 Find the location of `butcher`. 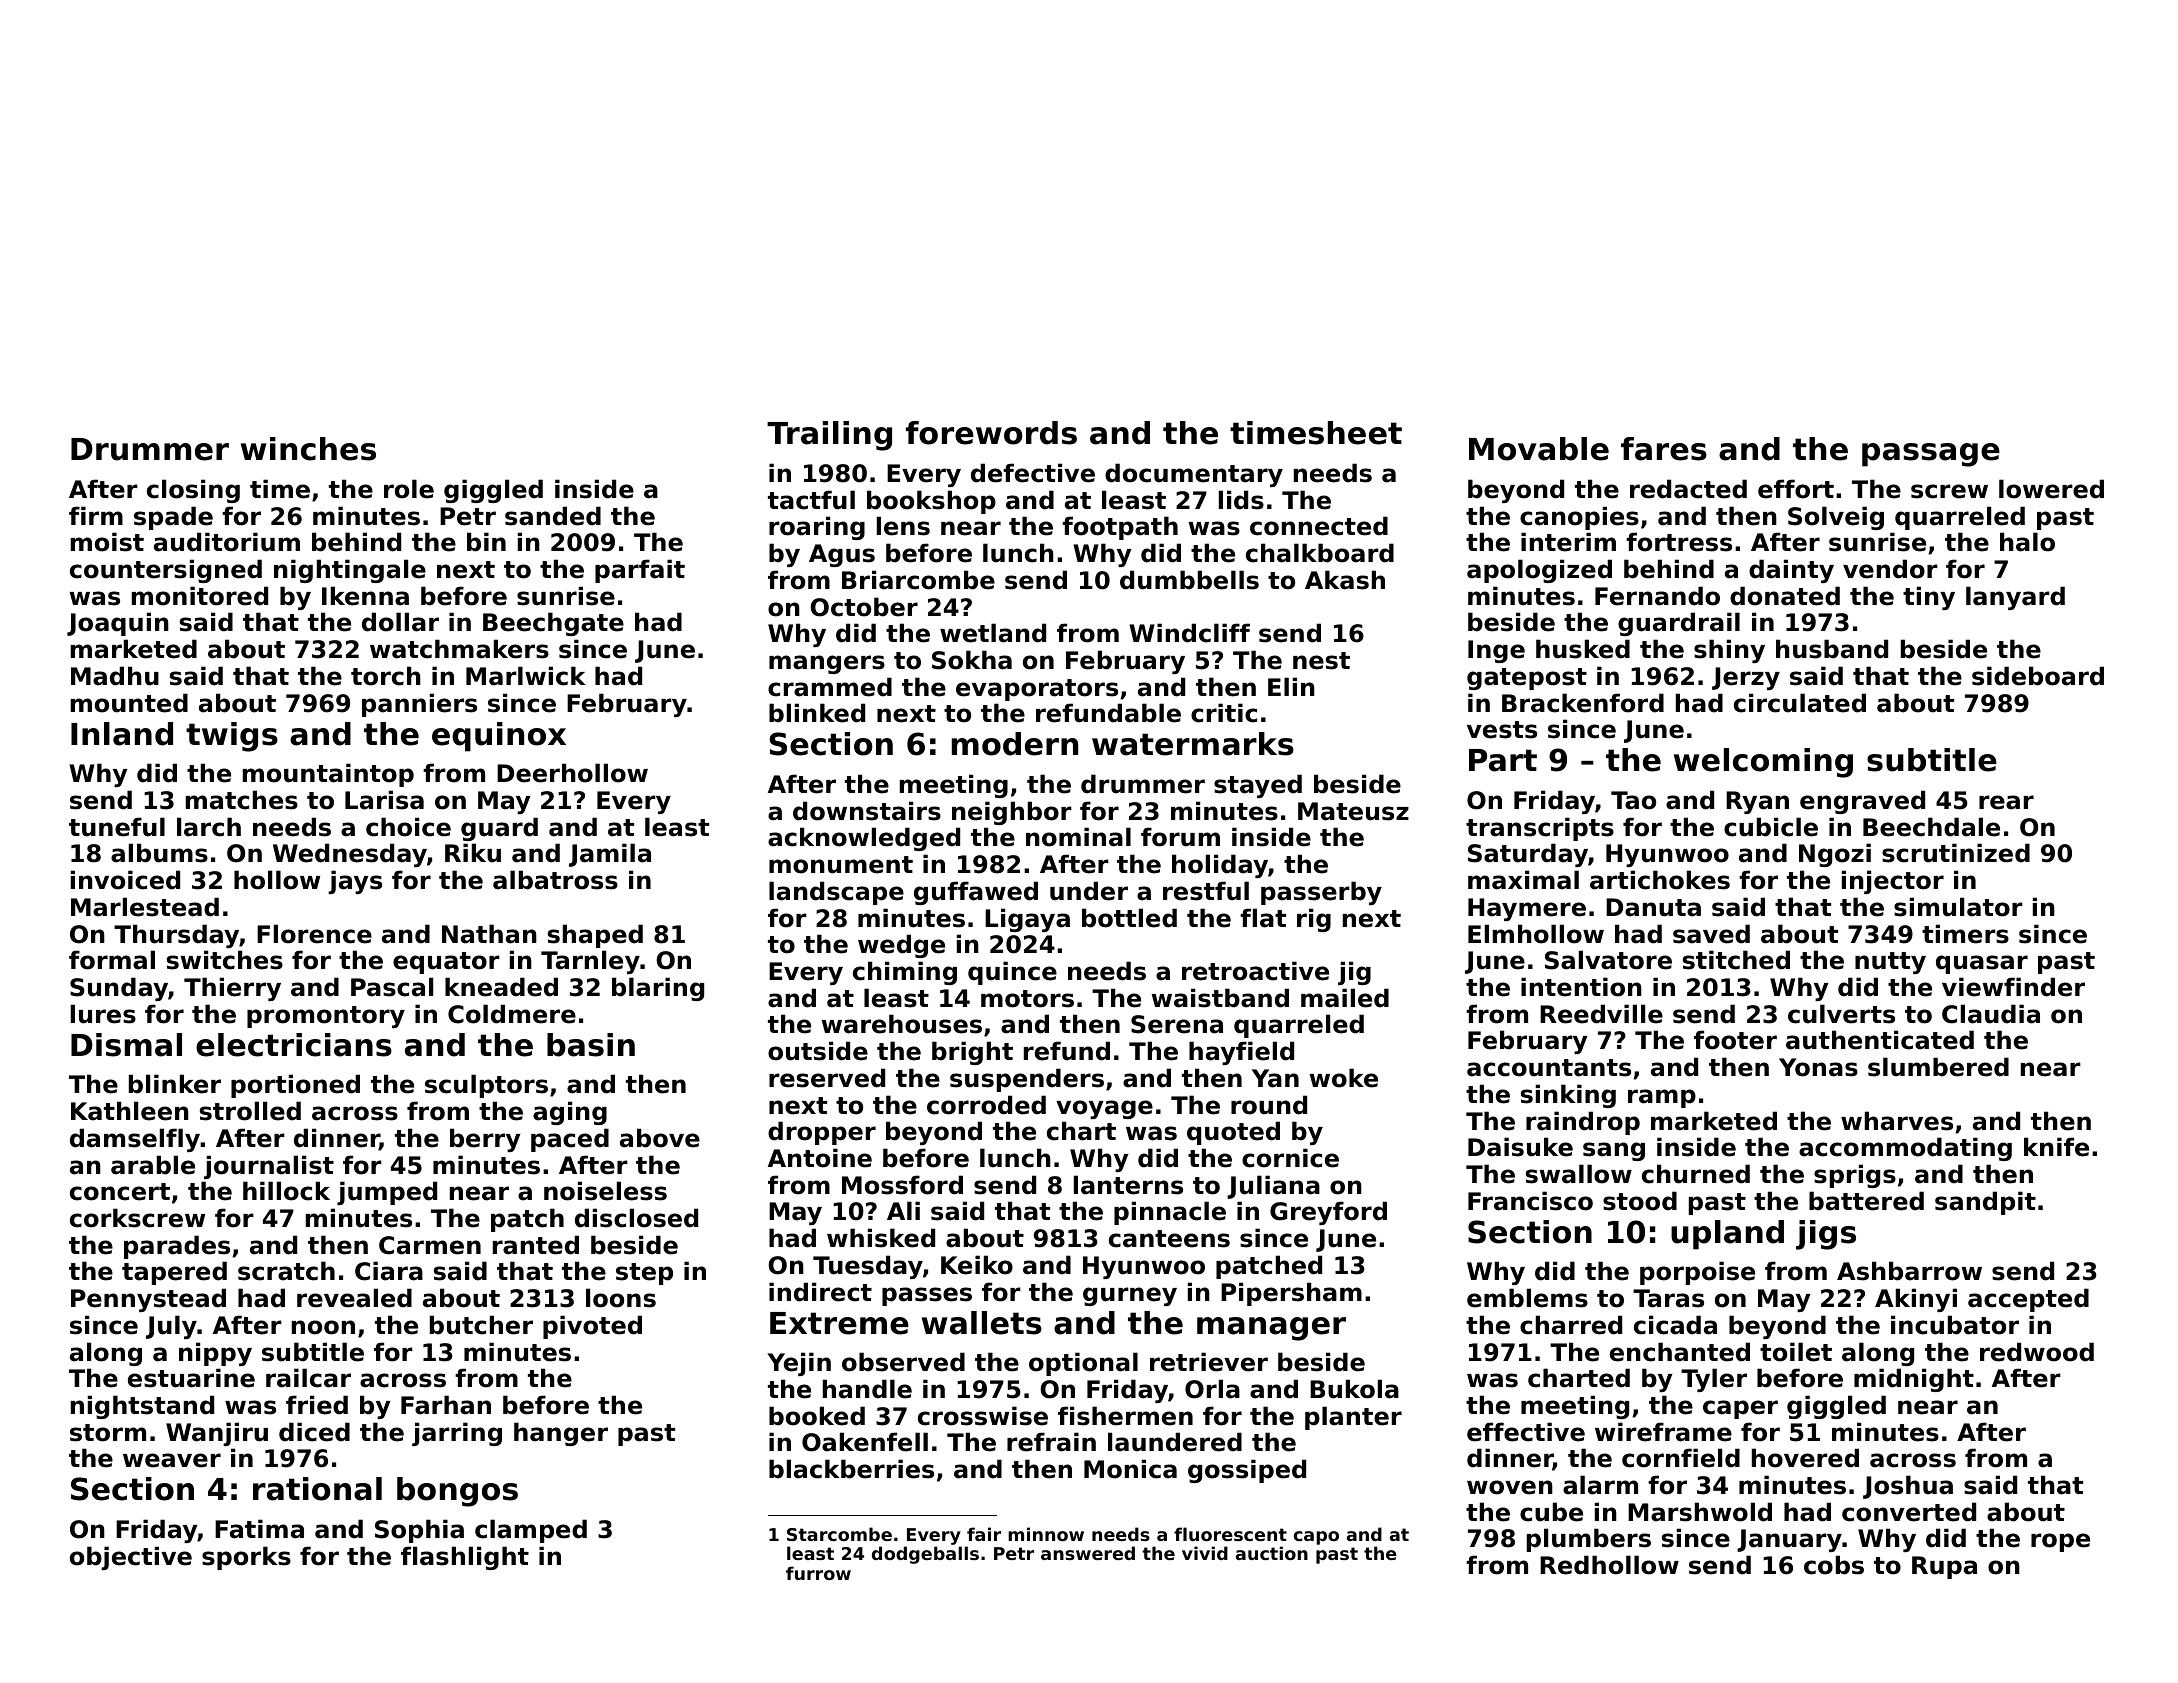

butcher is located at coordinates (481, 1325).
